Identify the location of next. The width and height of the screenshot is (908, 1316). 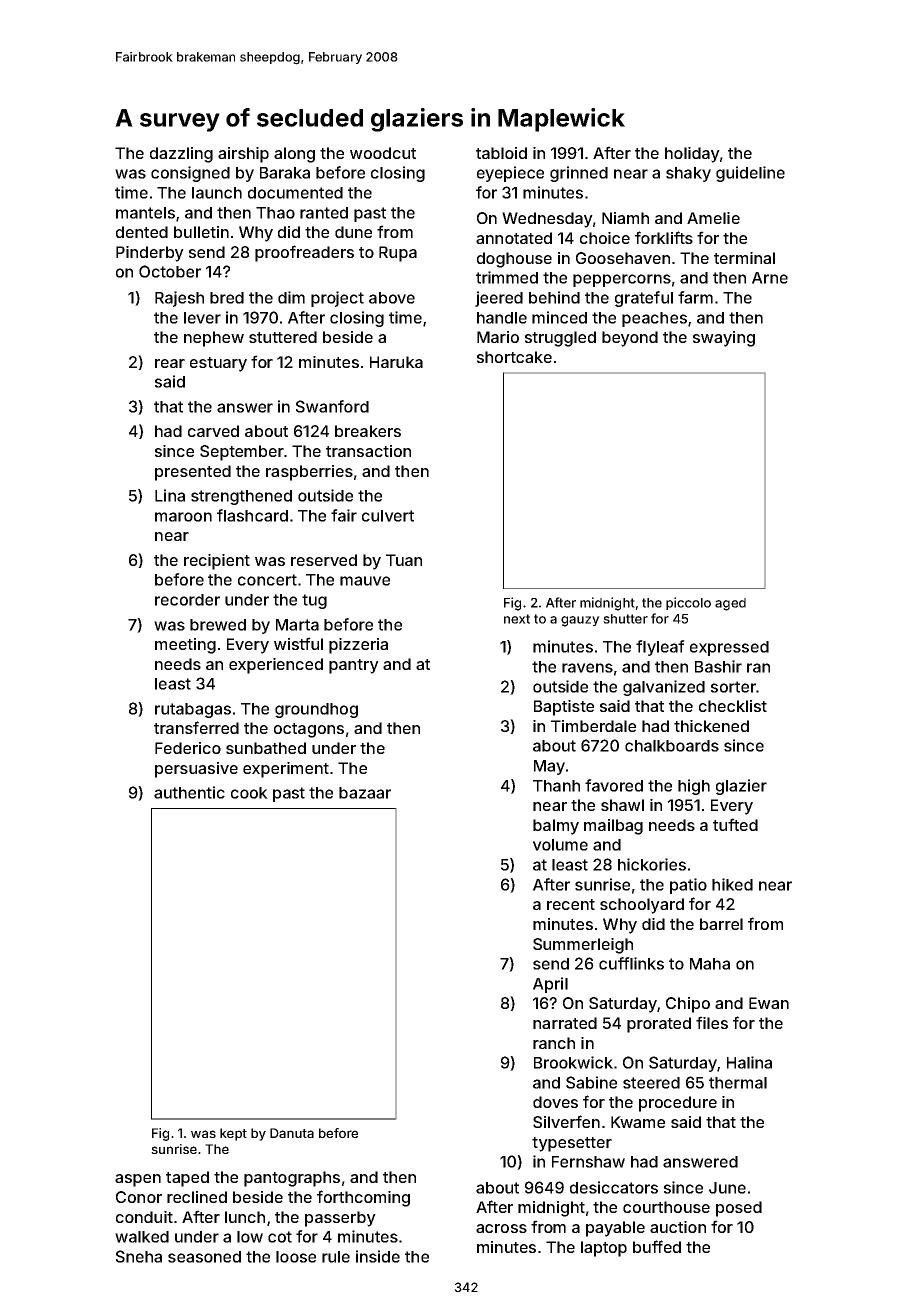
(517, 619).
